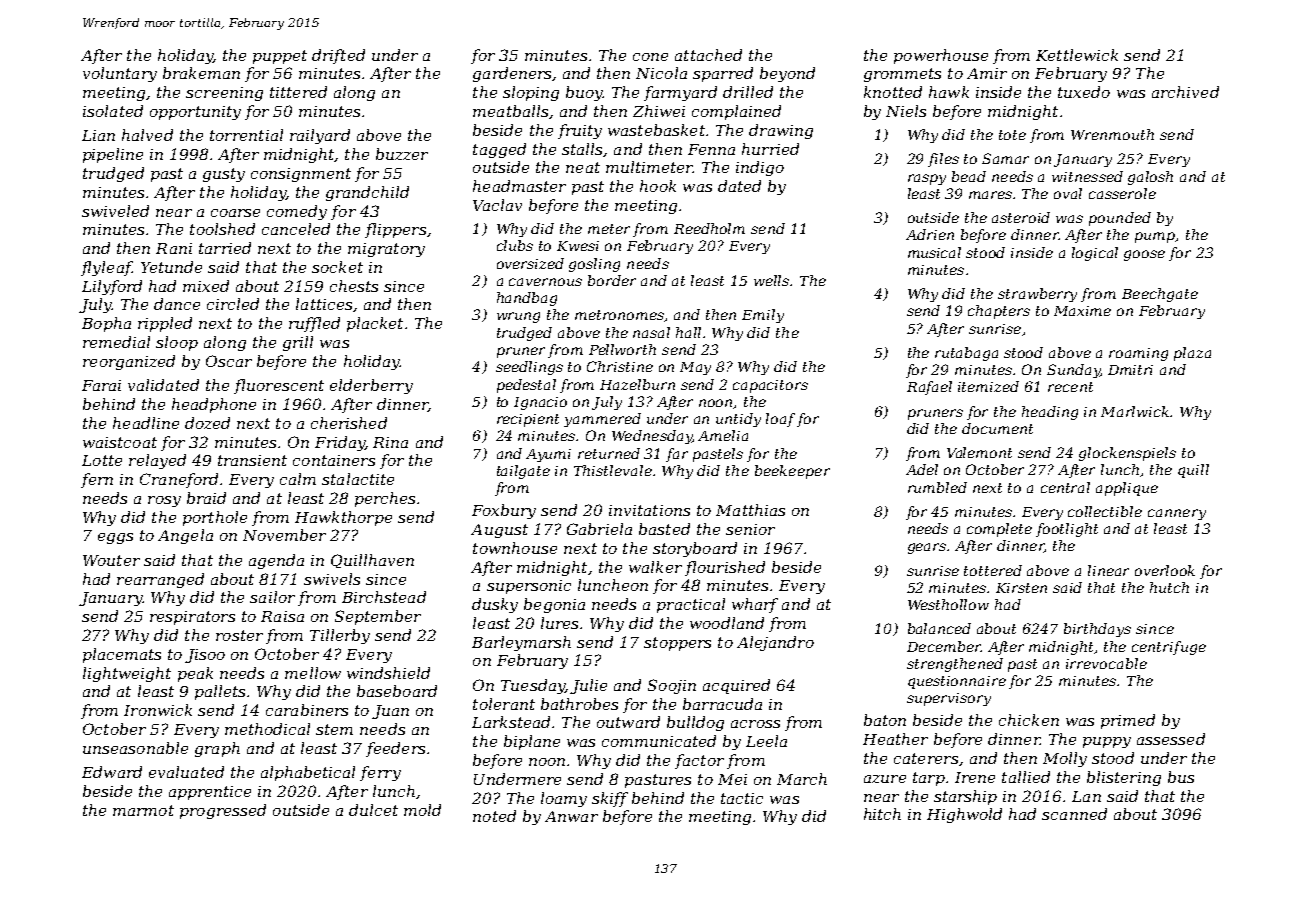  I want to click on capacitors, so click(770, 386).
